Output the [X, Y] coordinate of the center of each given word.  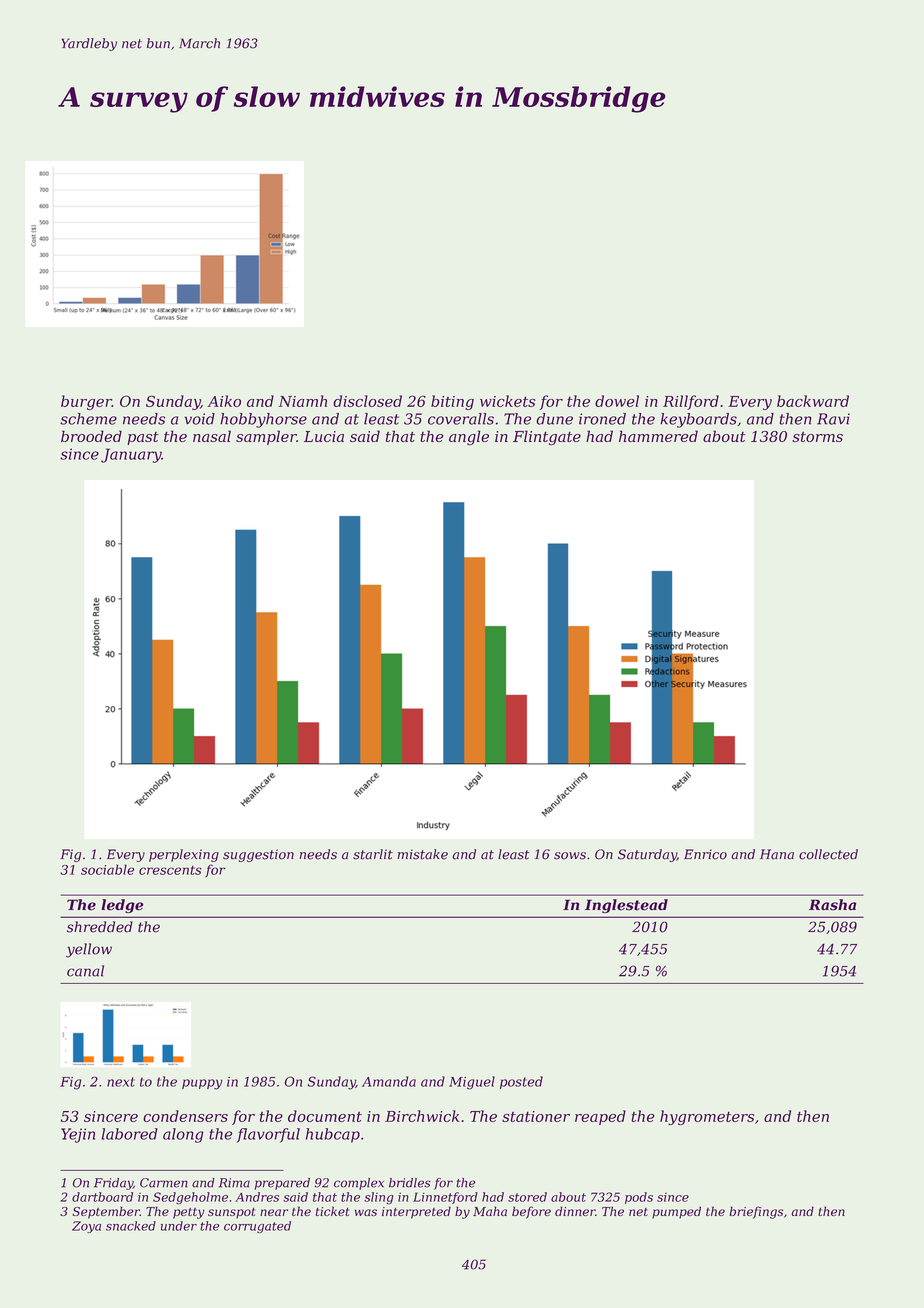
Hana [777, 854]
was [366, 1212]
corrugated [257, 1227]
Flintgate [547, 438]
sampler [266, 437]
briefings [756, 1212]
